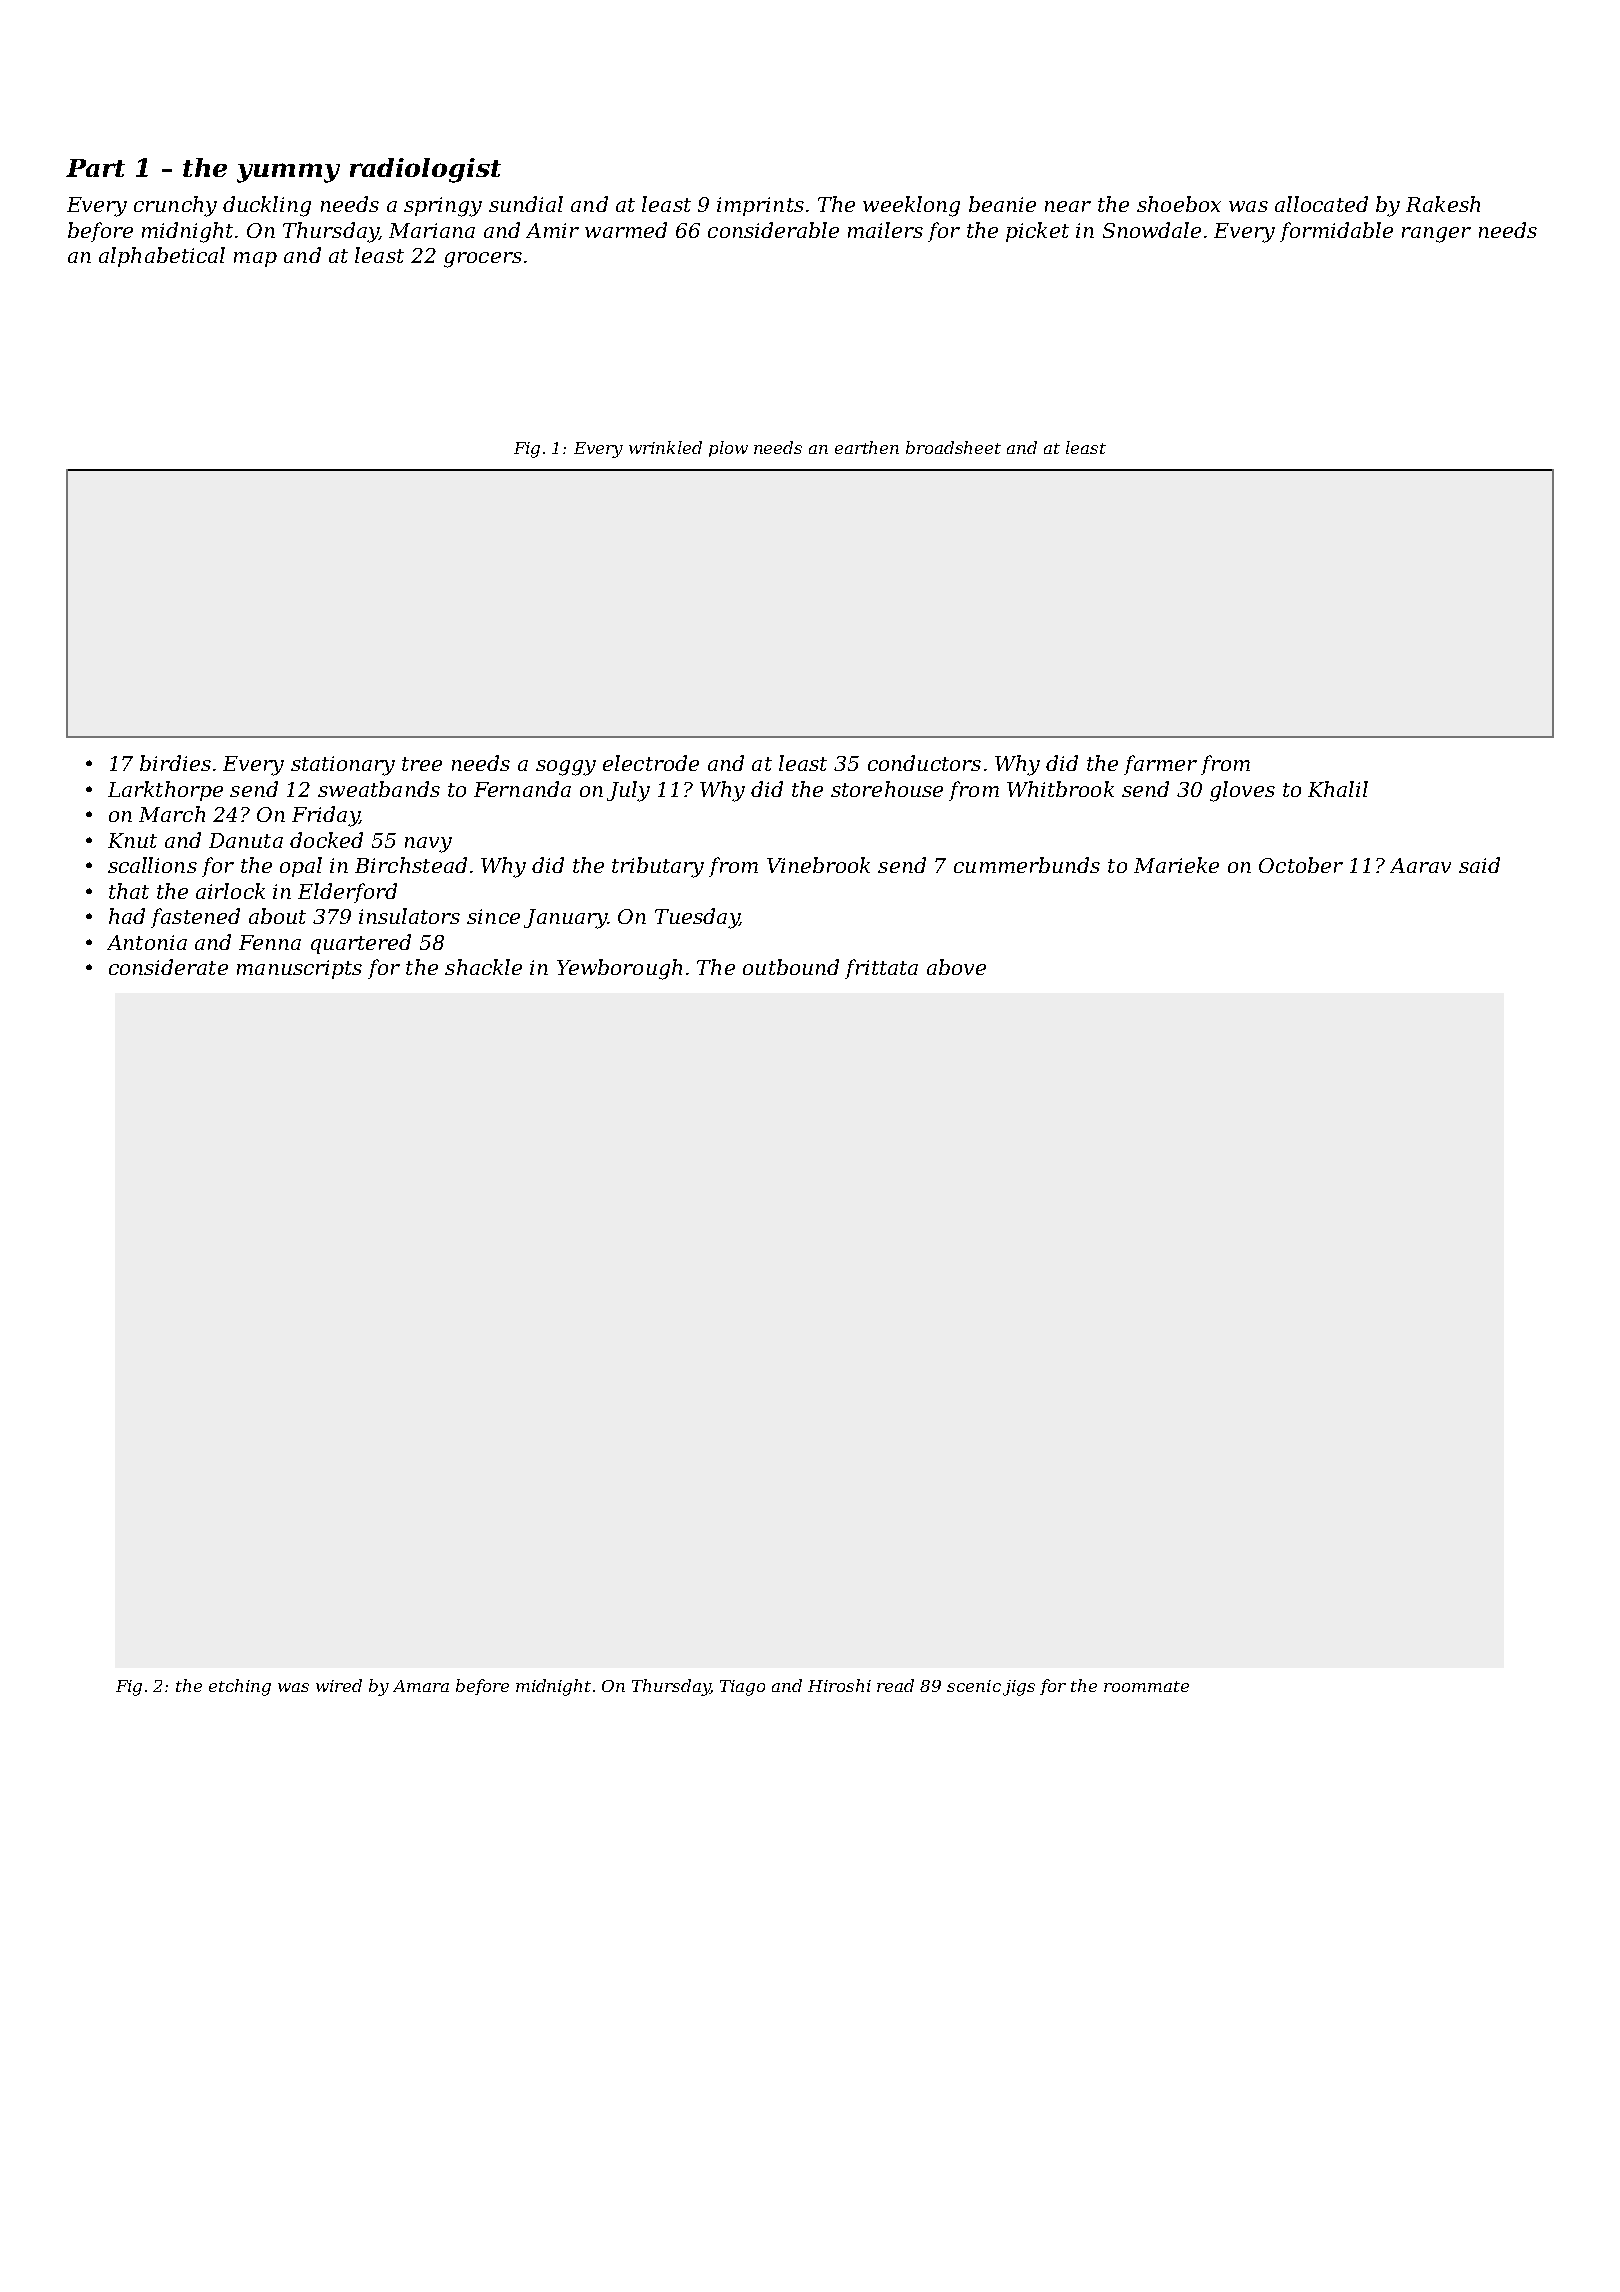 The image size is (1620, 2292). What do you see at coordinates (526, 204) in the document?
I see `sundial` at bounding box center [526, 204].
